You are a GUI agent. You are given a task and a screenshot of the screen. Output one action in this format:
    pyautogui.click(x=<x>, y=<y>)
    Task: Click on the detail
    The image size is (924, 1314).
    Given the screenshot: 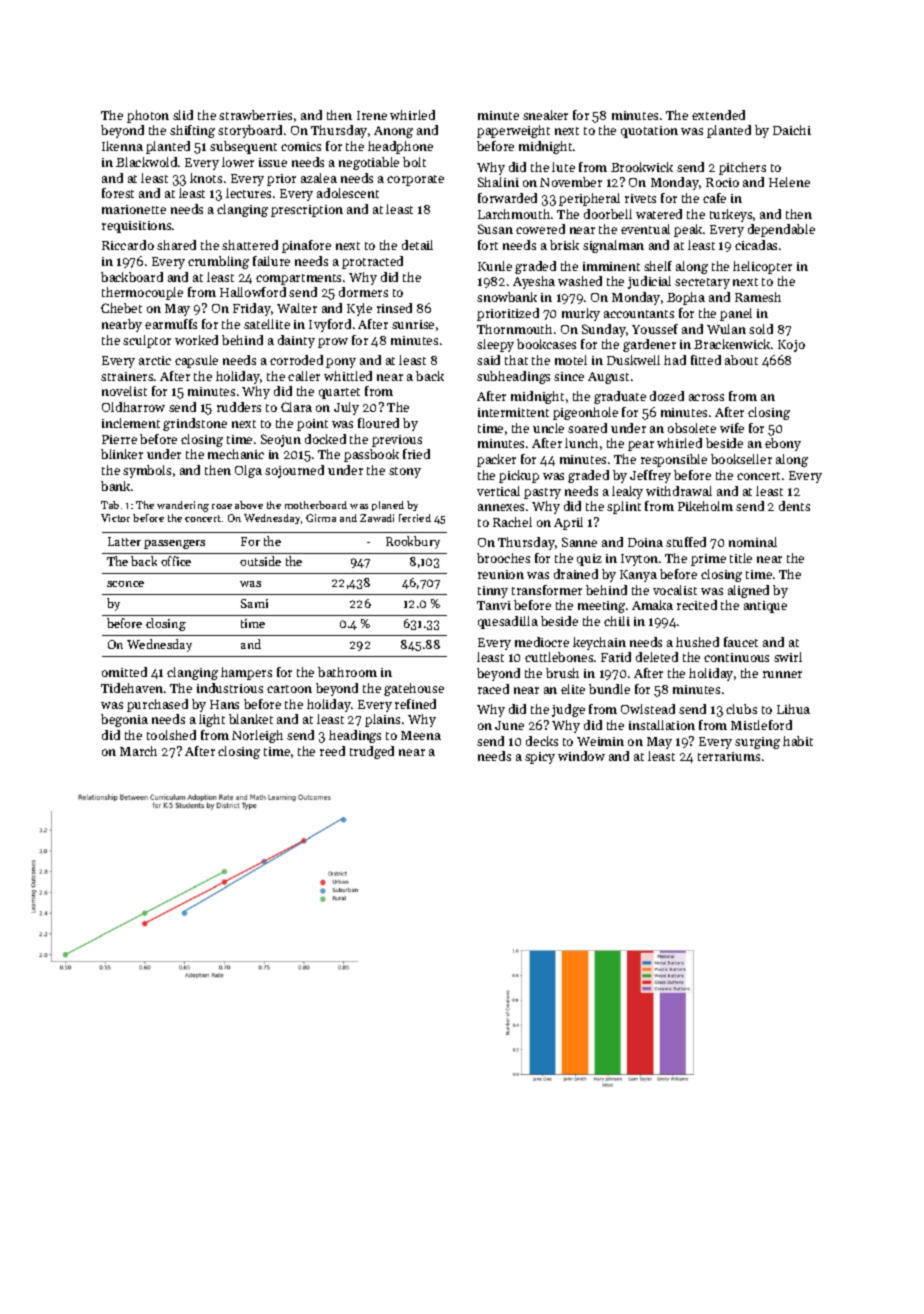 What is the action you would take?
    pyautogui.click(x=417, y=245)
